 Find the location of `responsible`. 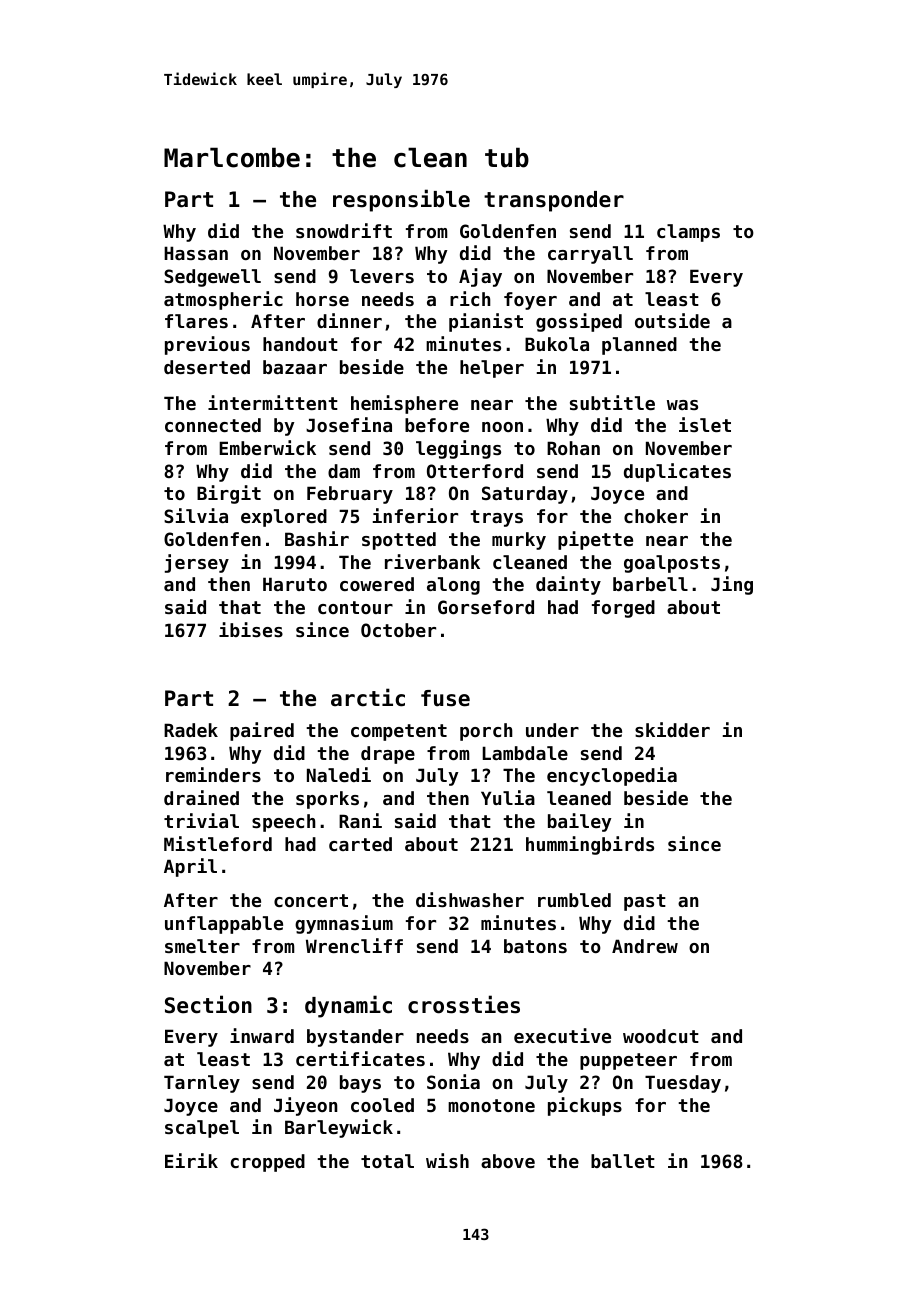

responsible is located at coordinates (401, 200).
